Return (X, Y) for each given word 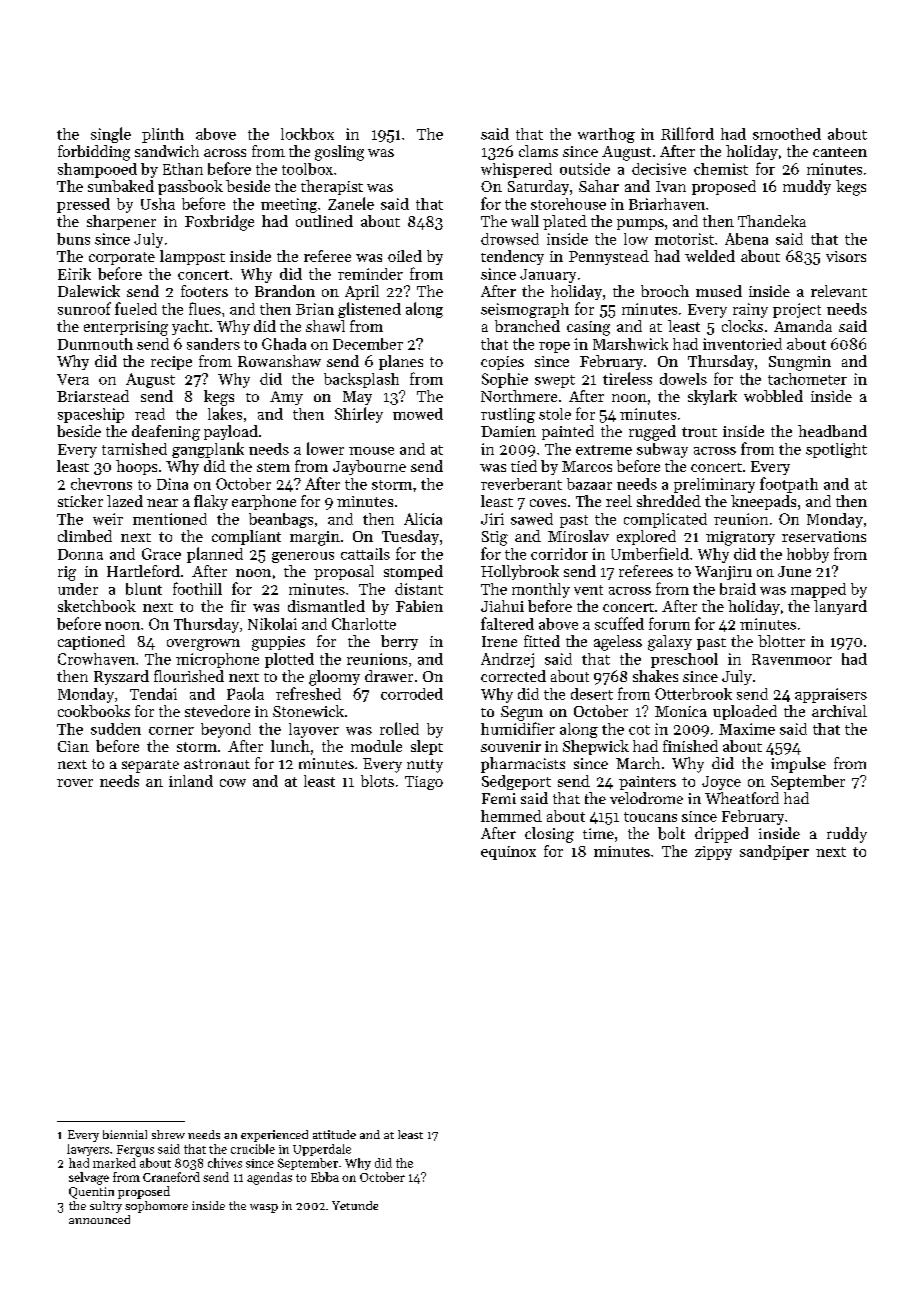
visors (846, 256)
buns (73, 239)
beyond (226, 730)
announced (99, 1219)
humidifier (518, 728)
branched (527, 326)
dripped (721, 835)
